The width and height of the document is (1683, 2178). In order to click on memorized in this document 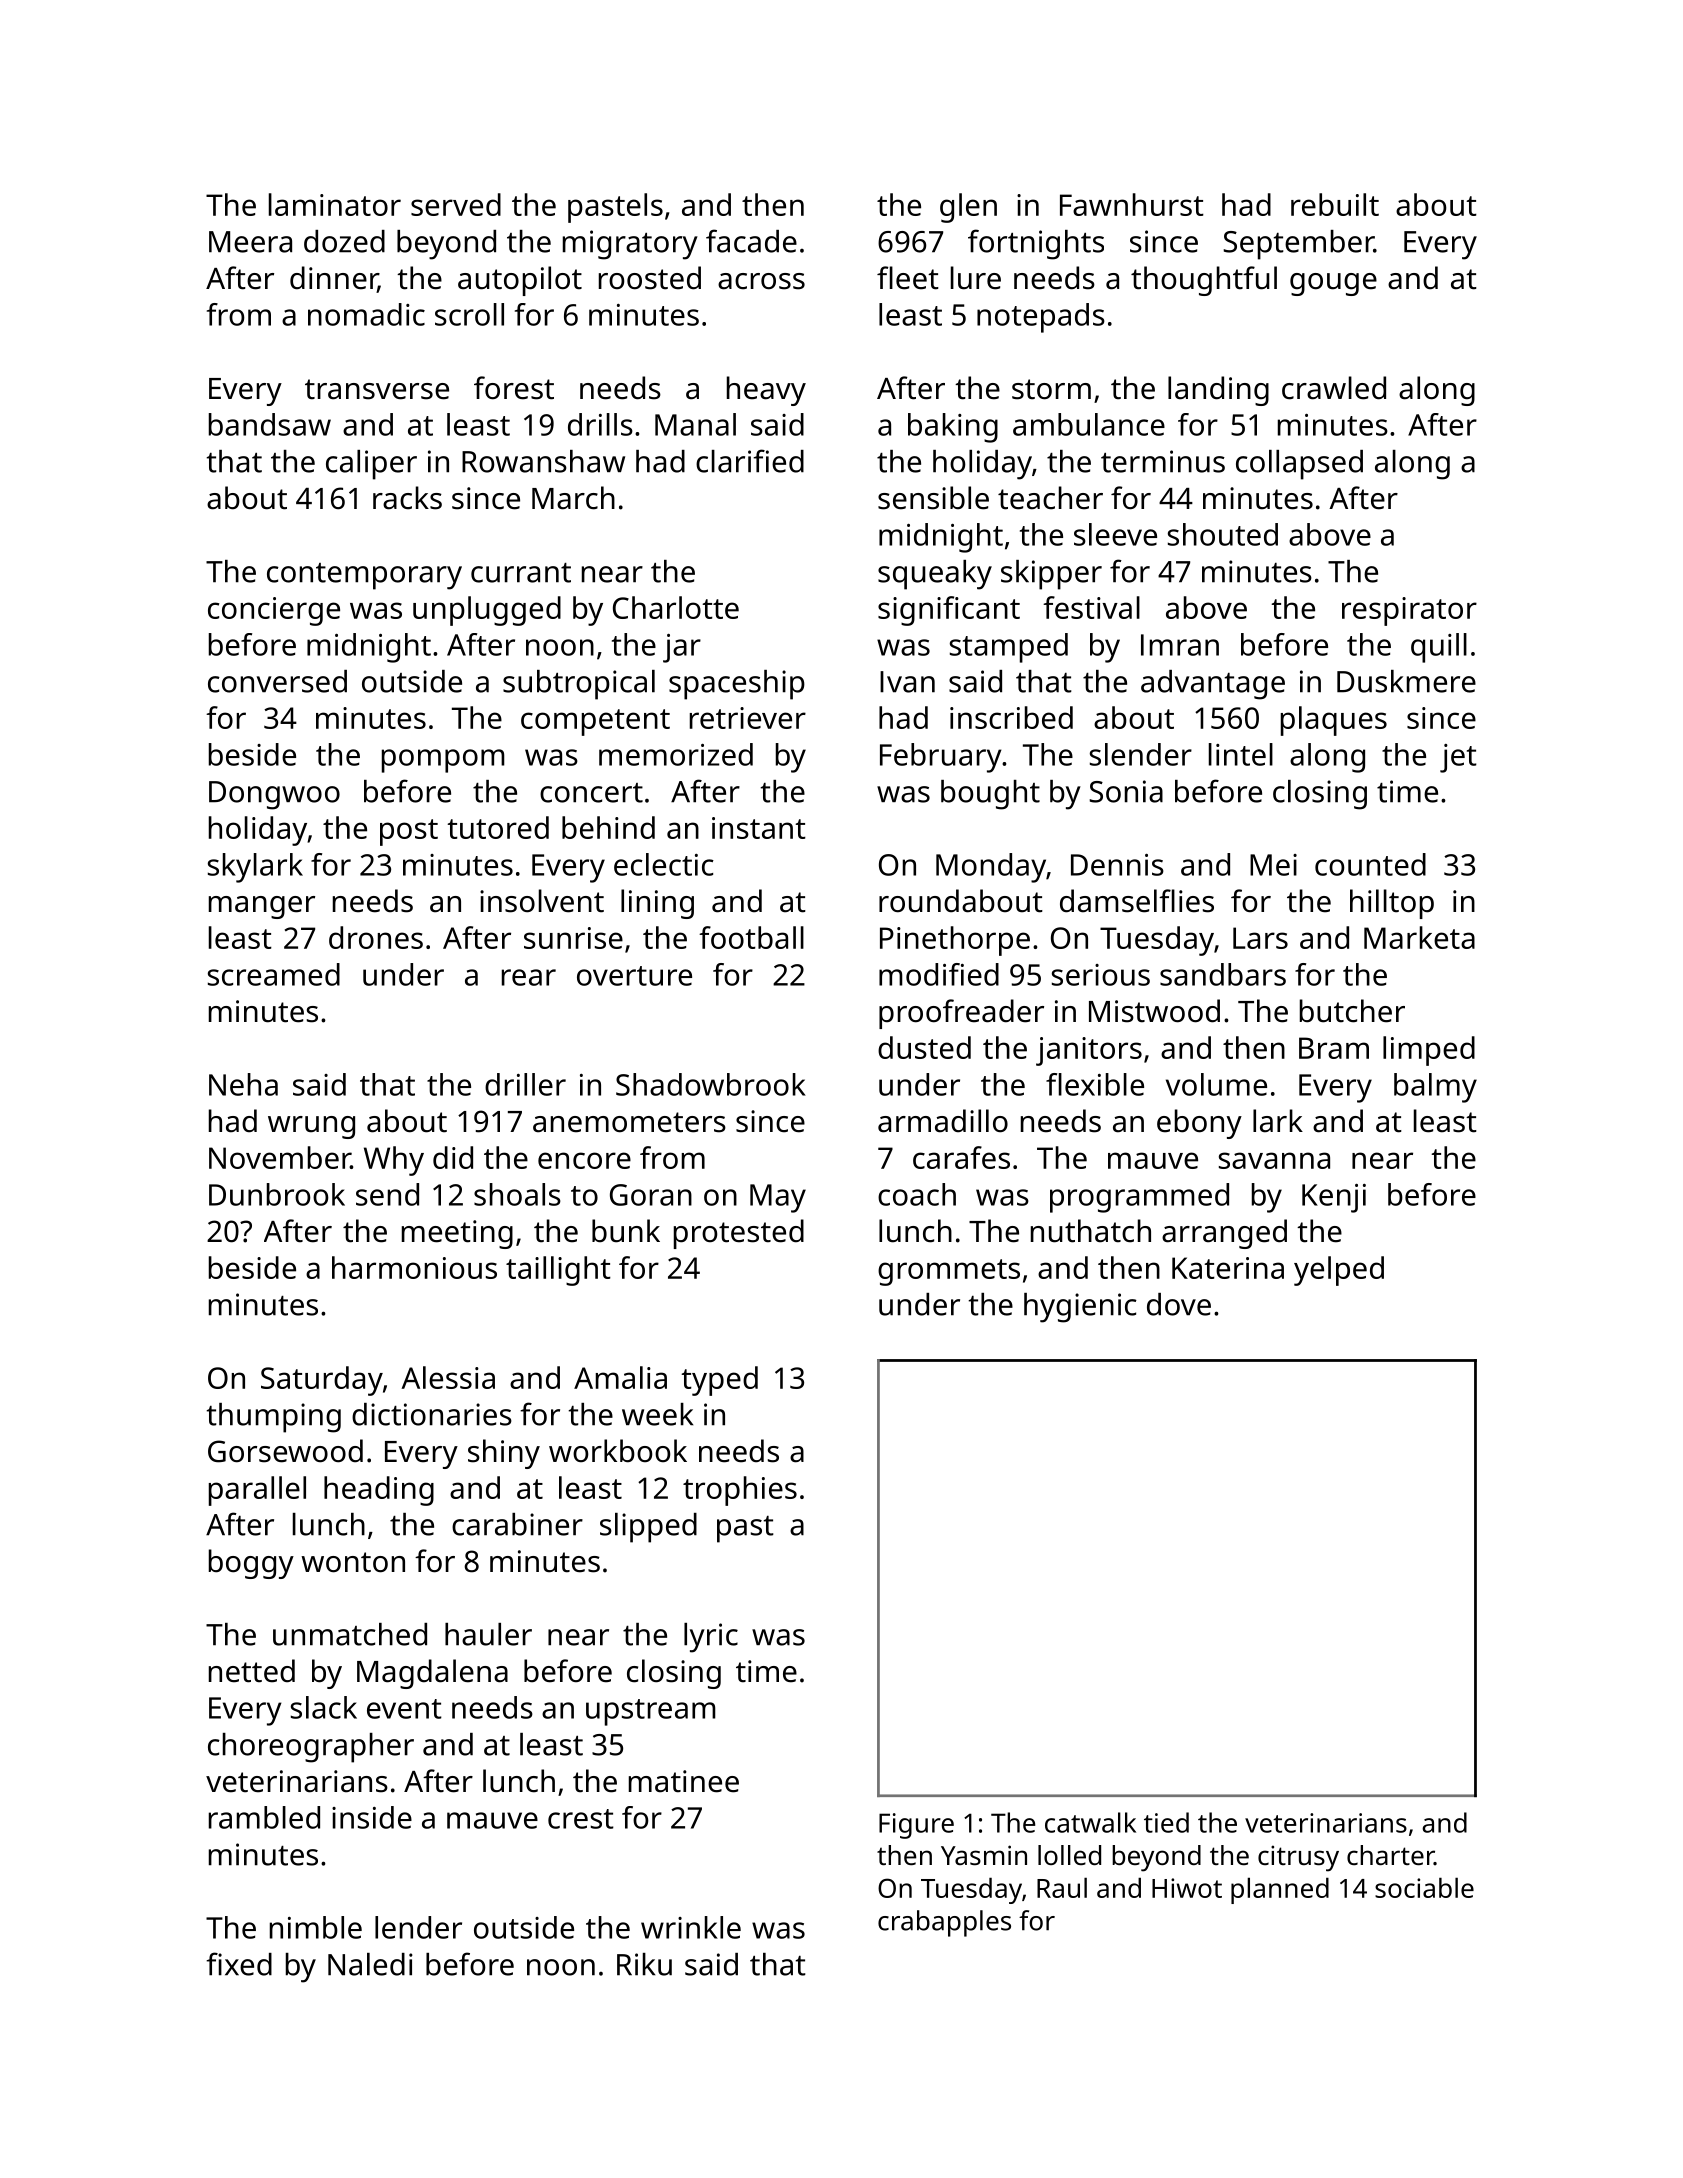, I will do `click(676, 754)`.
